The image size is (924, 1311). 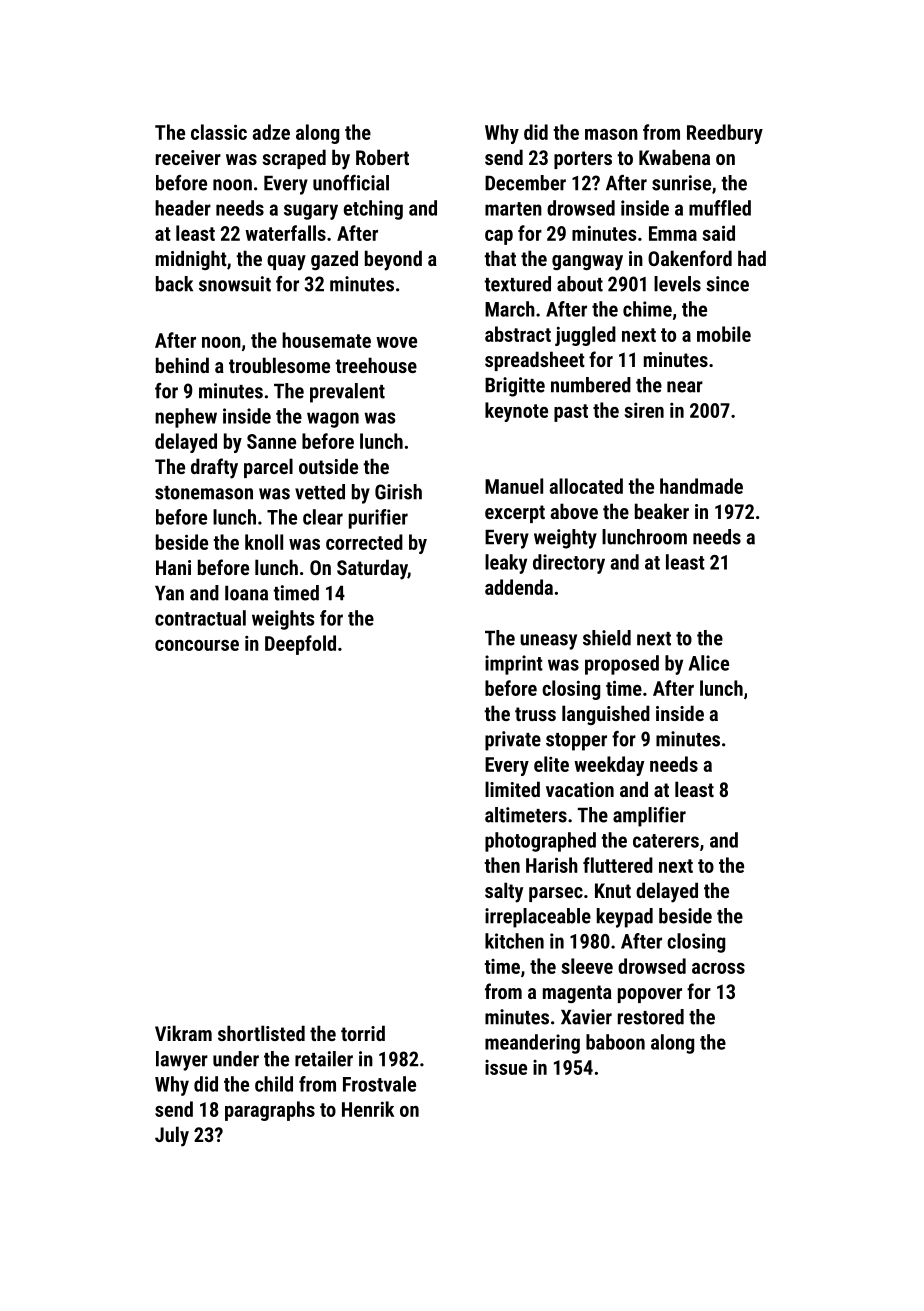 I want to click on shield, so click(x=607, y=638).
